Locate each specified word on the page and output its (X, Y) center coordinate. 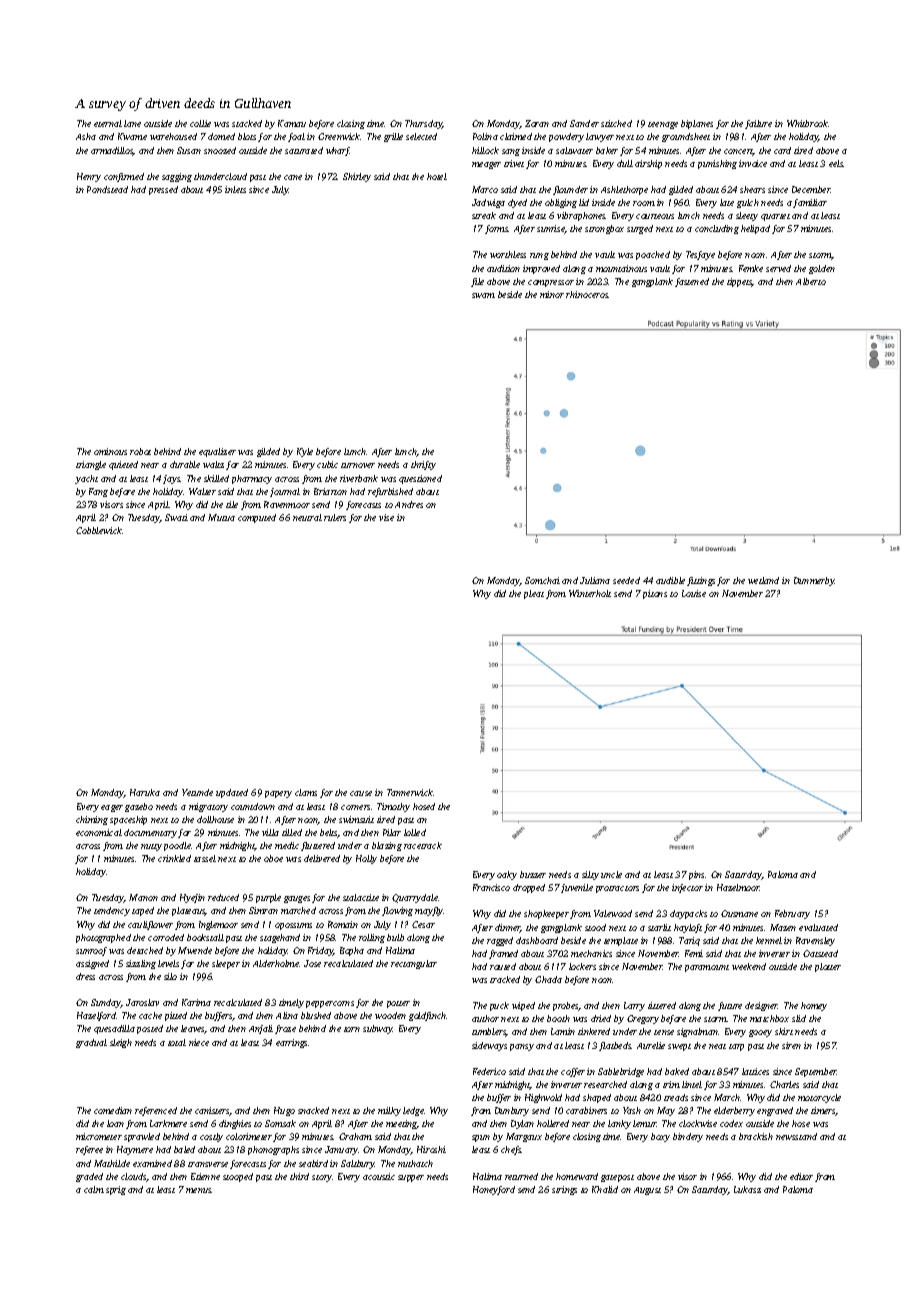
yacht (86, 479)
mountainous (621, 268)
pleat (534, 594)
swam (483, 295)
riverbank (359, 478)
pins (696, 875)
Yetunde (197, 792)
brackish (756, 1136)
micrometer (99, 1136)
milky (389, 1111)
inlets (235, 189)
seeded (626, 580)
